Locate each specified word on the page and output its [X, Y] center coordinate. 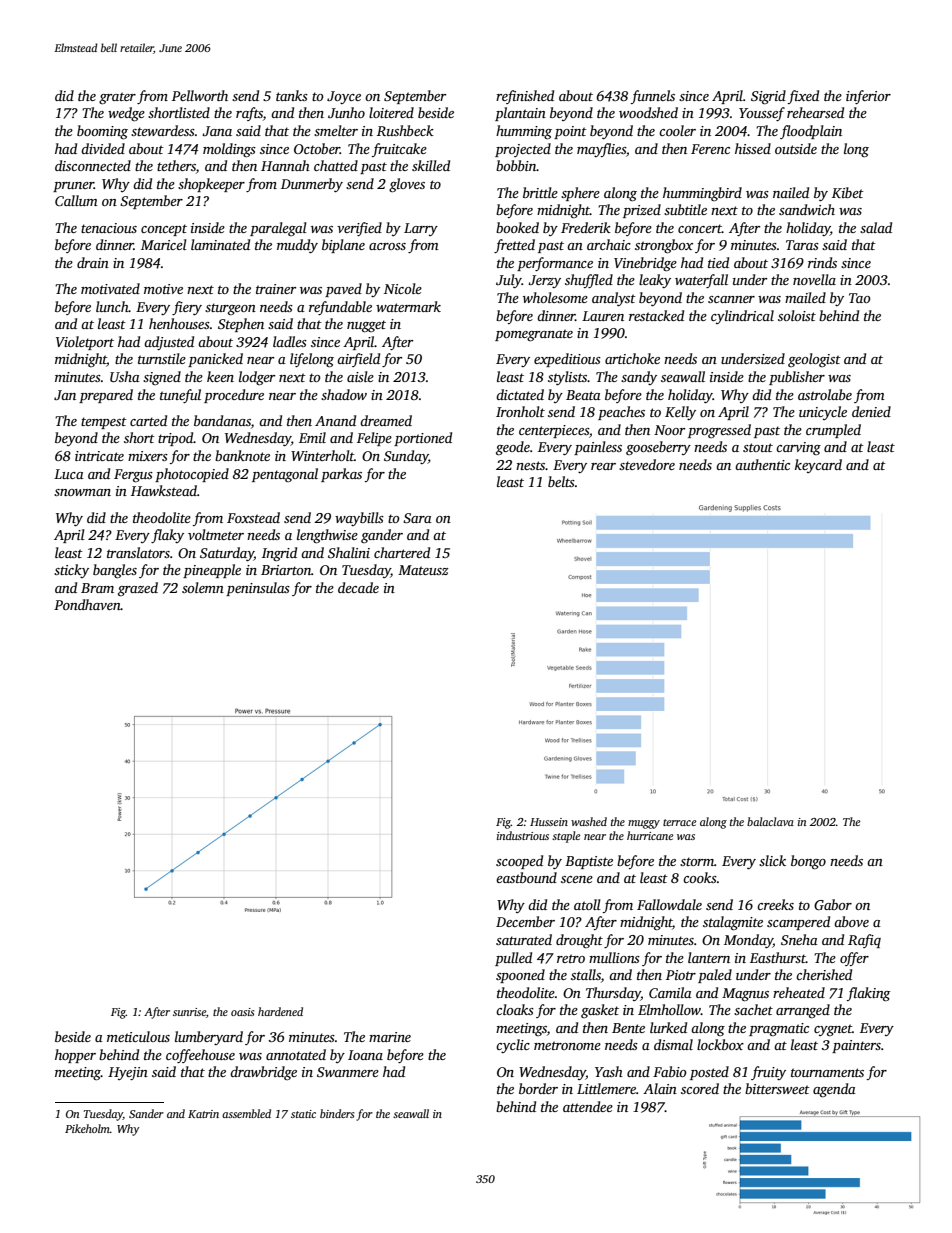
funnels [653, 97]
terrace [679, 822]
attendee [588, 1106]
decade [358, 587]
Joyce [344, 97]
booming [102, 132]
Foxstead [253, 517]
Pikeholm [87, 1128]
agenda [834, 1090]
